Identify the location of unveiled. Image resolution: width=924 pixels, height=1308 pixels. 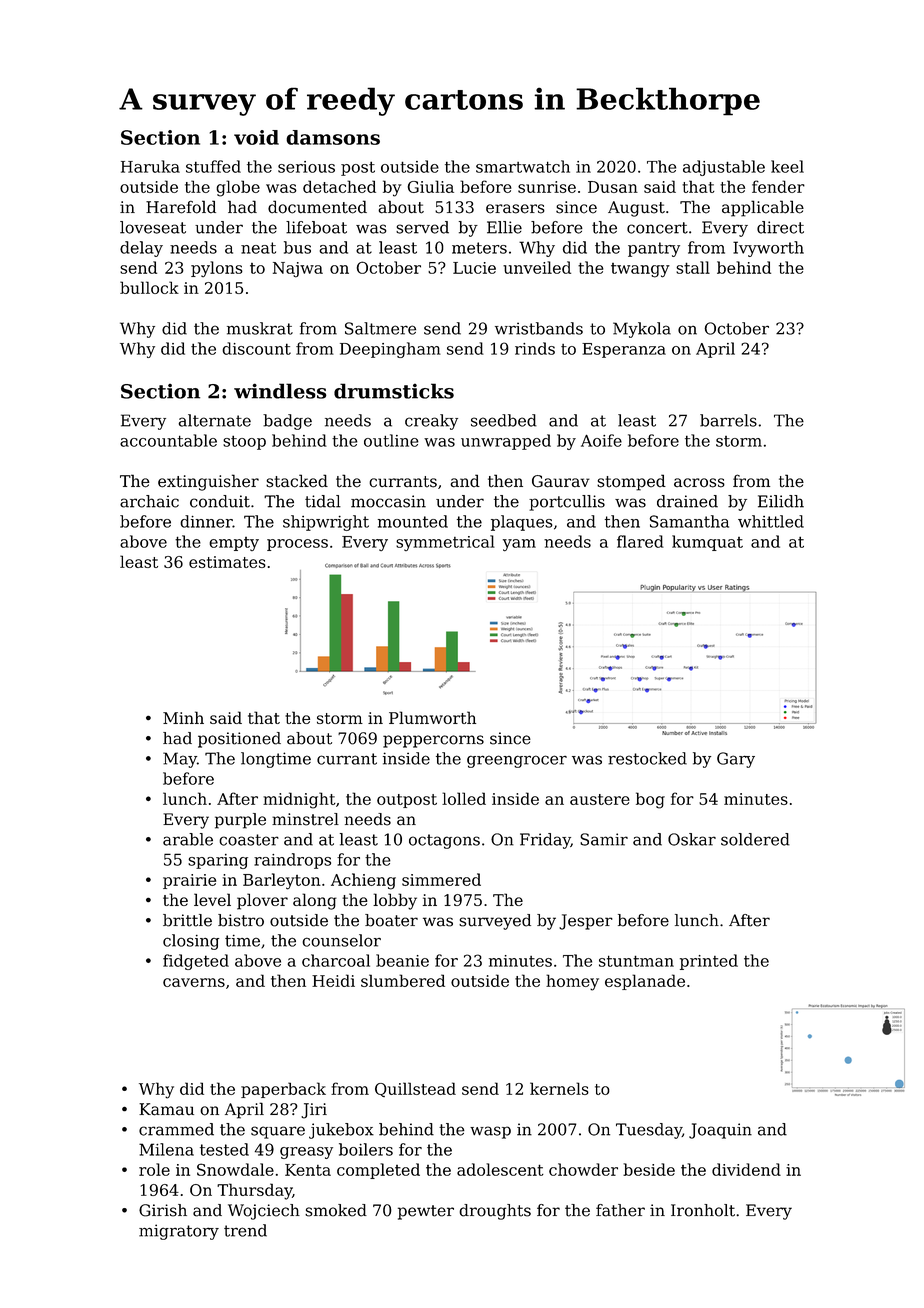
(537, 267).
